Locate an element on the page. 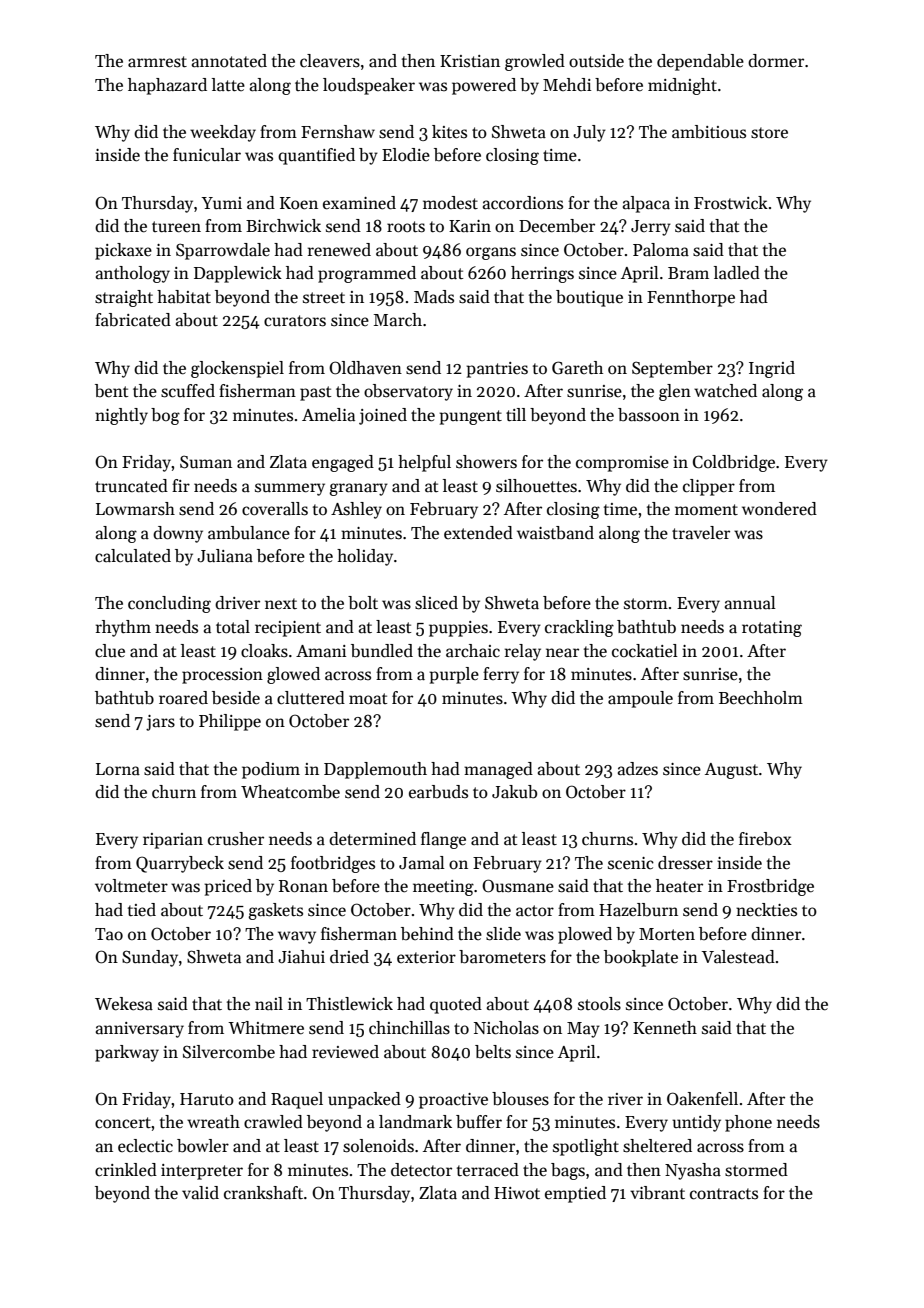  phone is located at coordinates (748, 1123).
